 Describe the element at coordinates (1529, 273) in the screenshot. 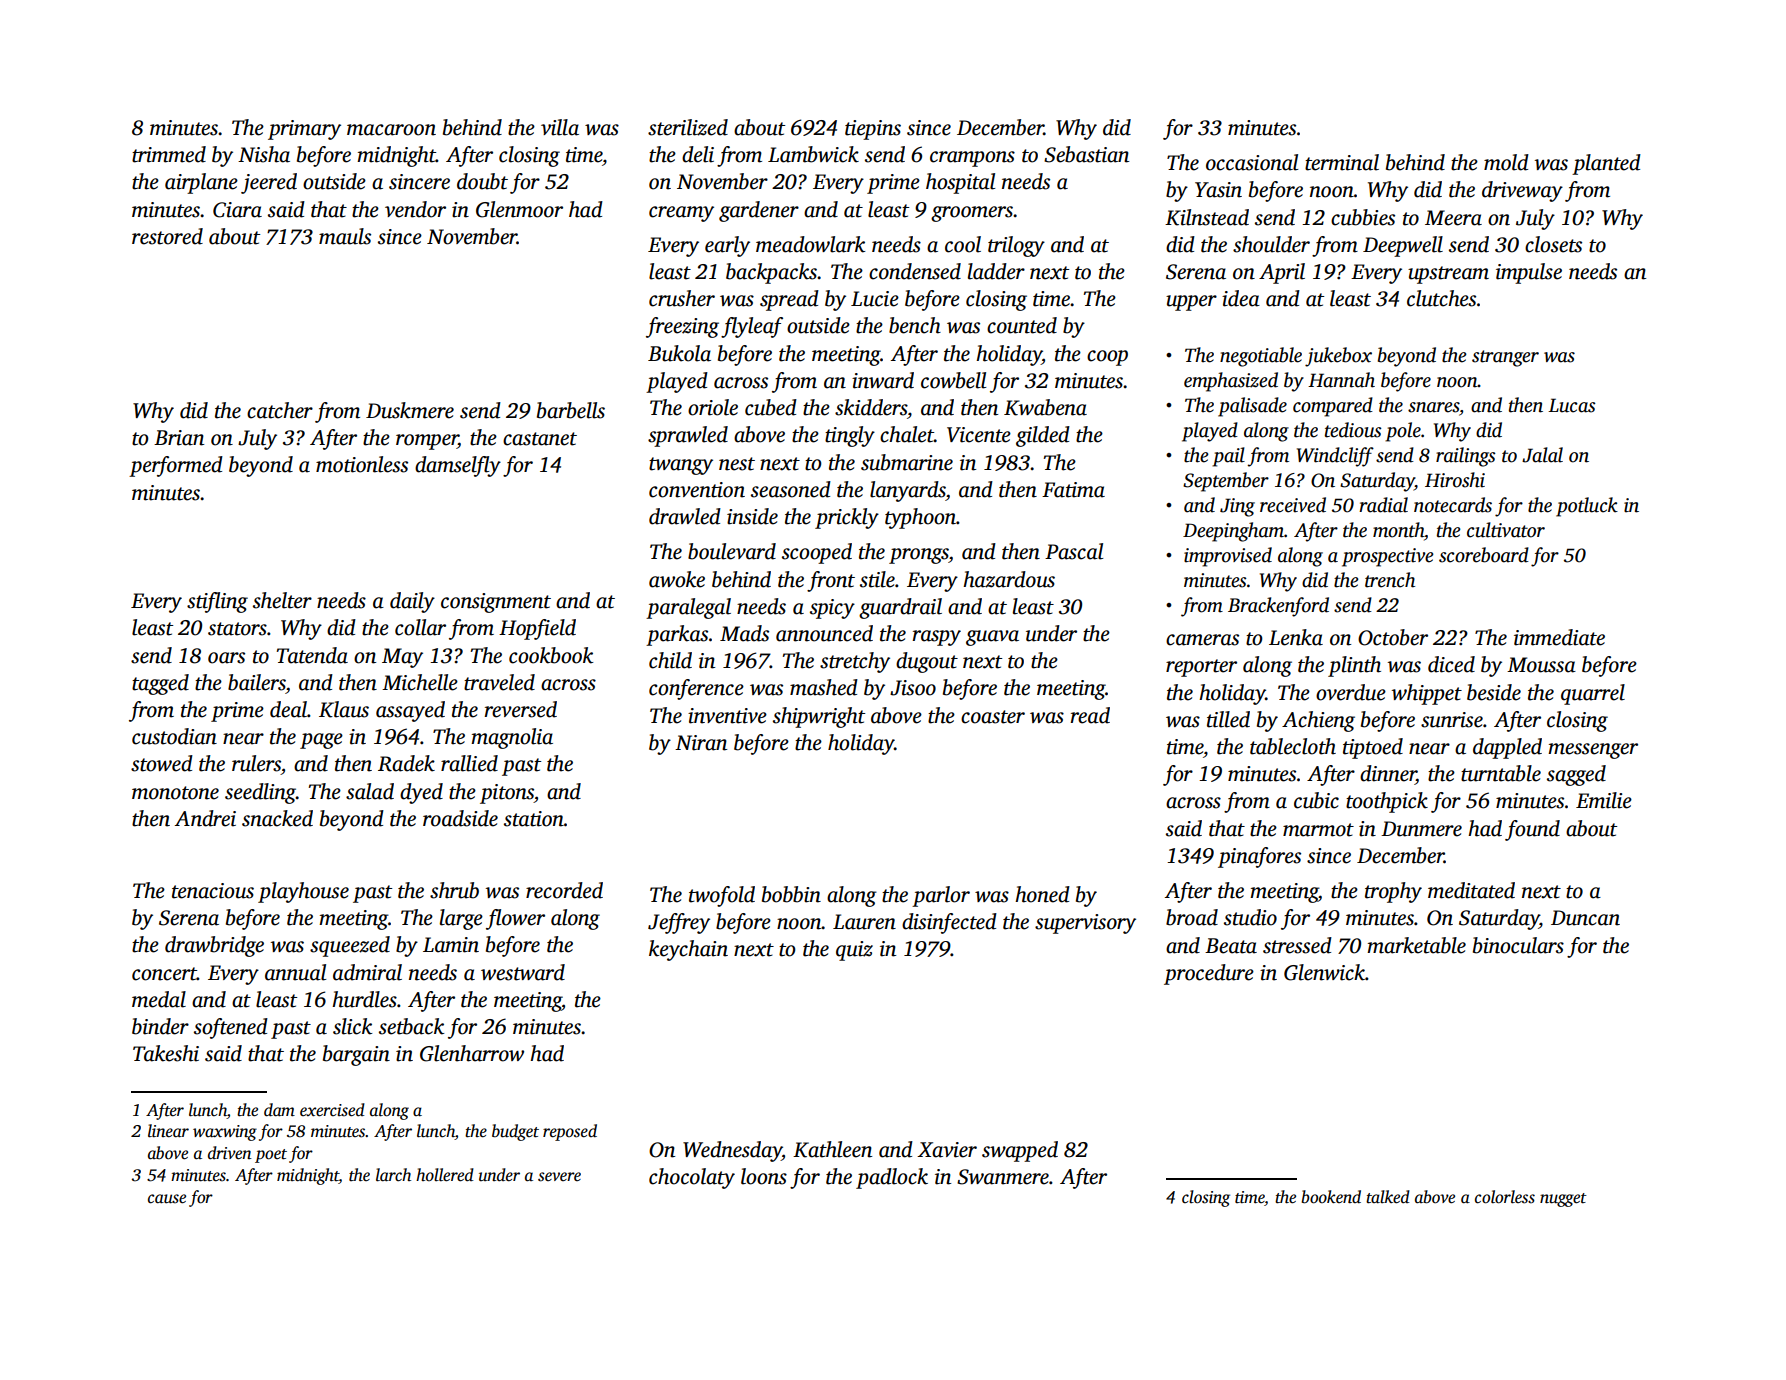

I see `impulse` at that location.
